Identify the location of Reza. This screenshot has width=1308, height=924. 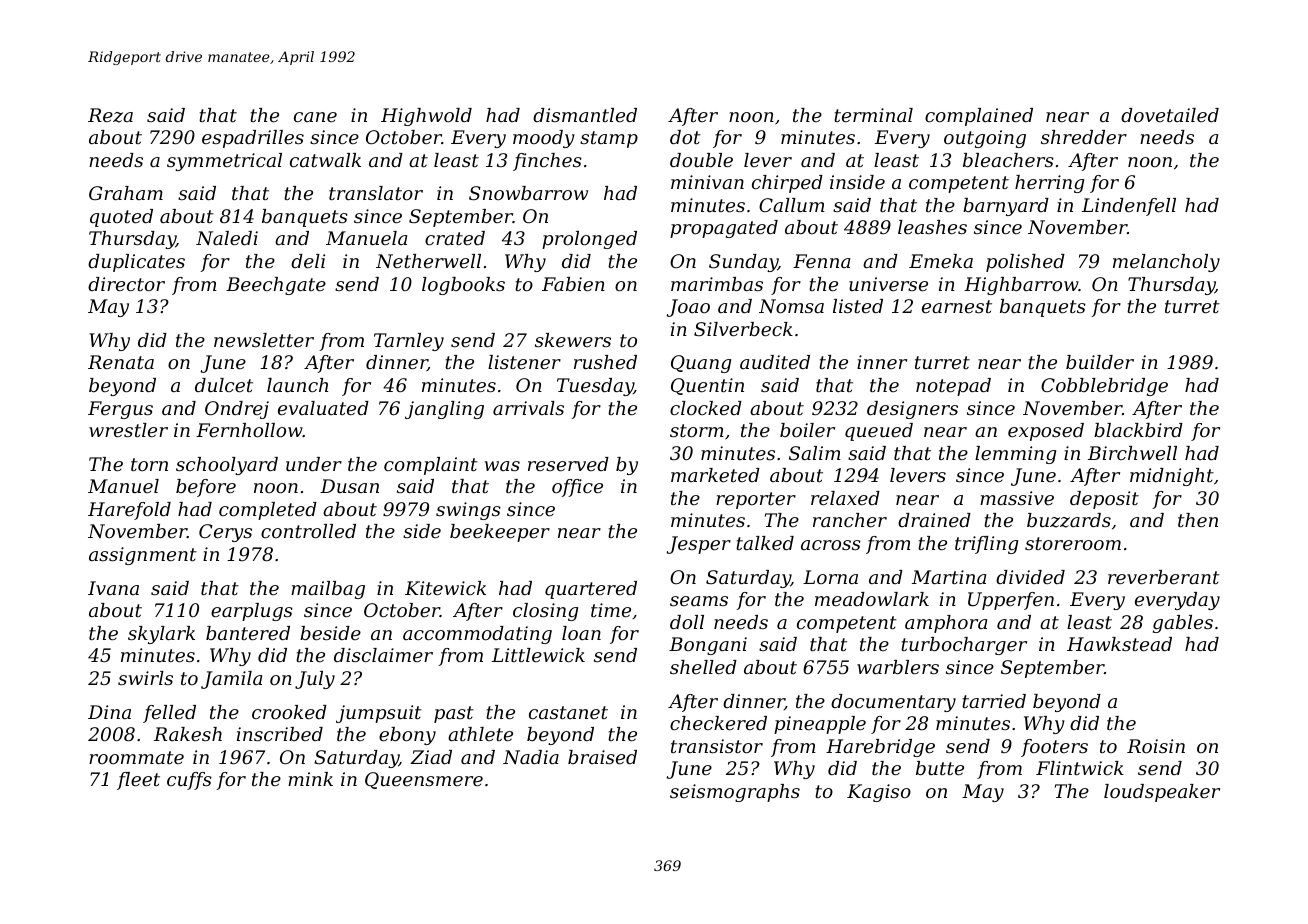
(110, 115).
